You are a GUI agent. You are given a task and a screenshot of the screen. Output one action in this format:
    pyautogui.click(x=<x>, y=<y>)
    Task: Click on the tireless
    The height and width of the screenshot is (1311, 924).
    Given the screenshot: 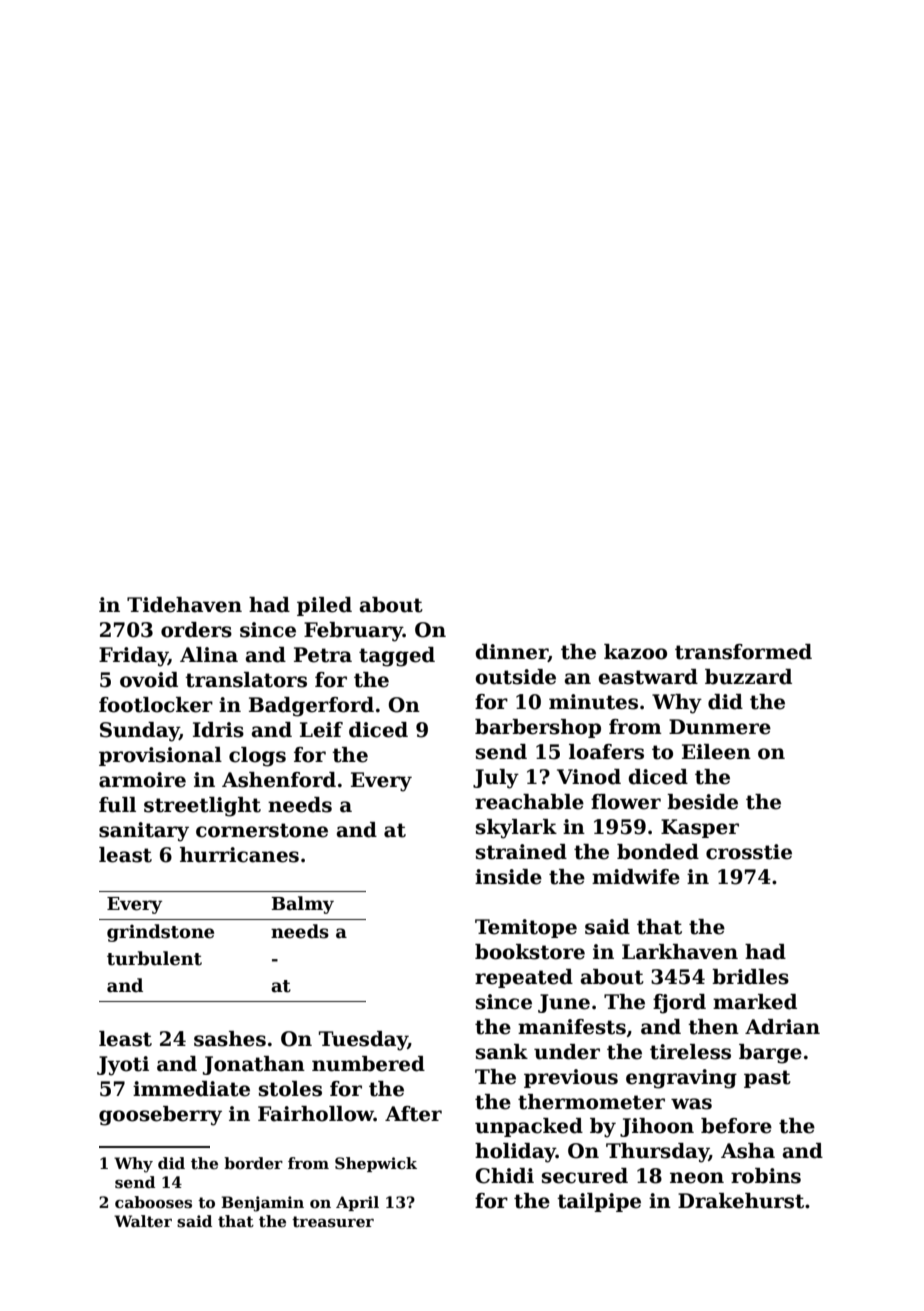 What is the action you would take?
    pyautogui.click(x=690, y=1052)
